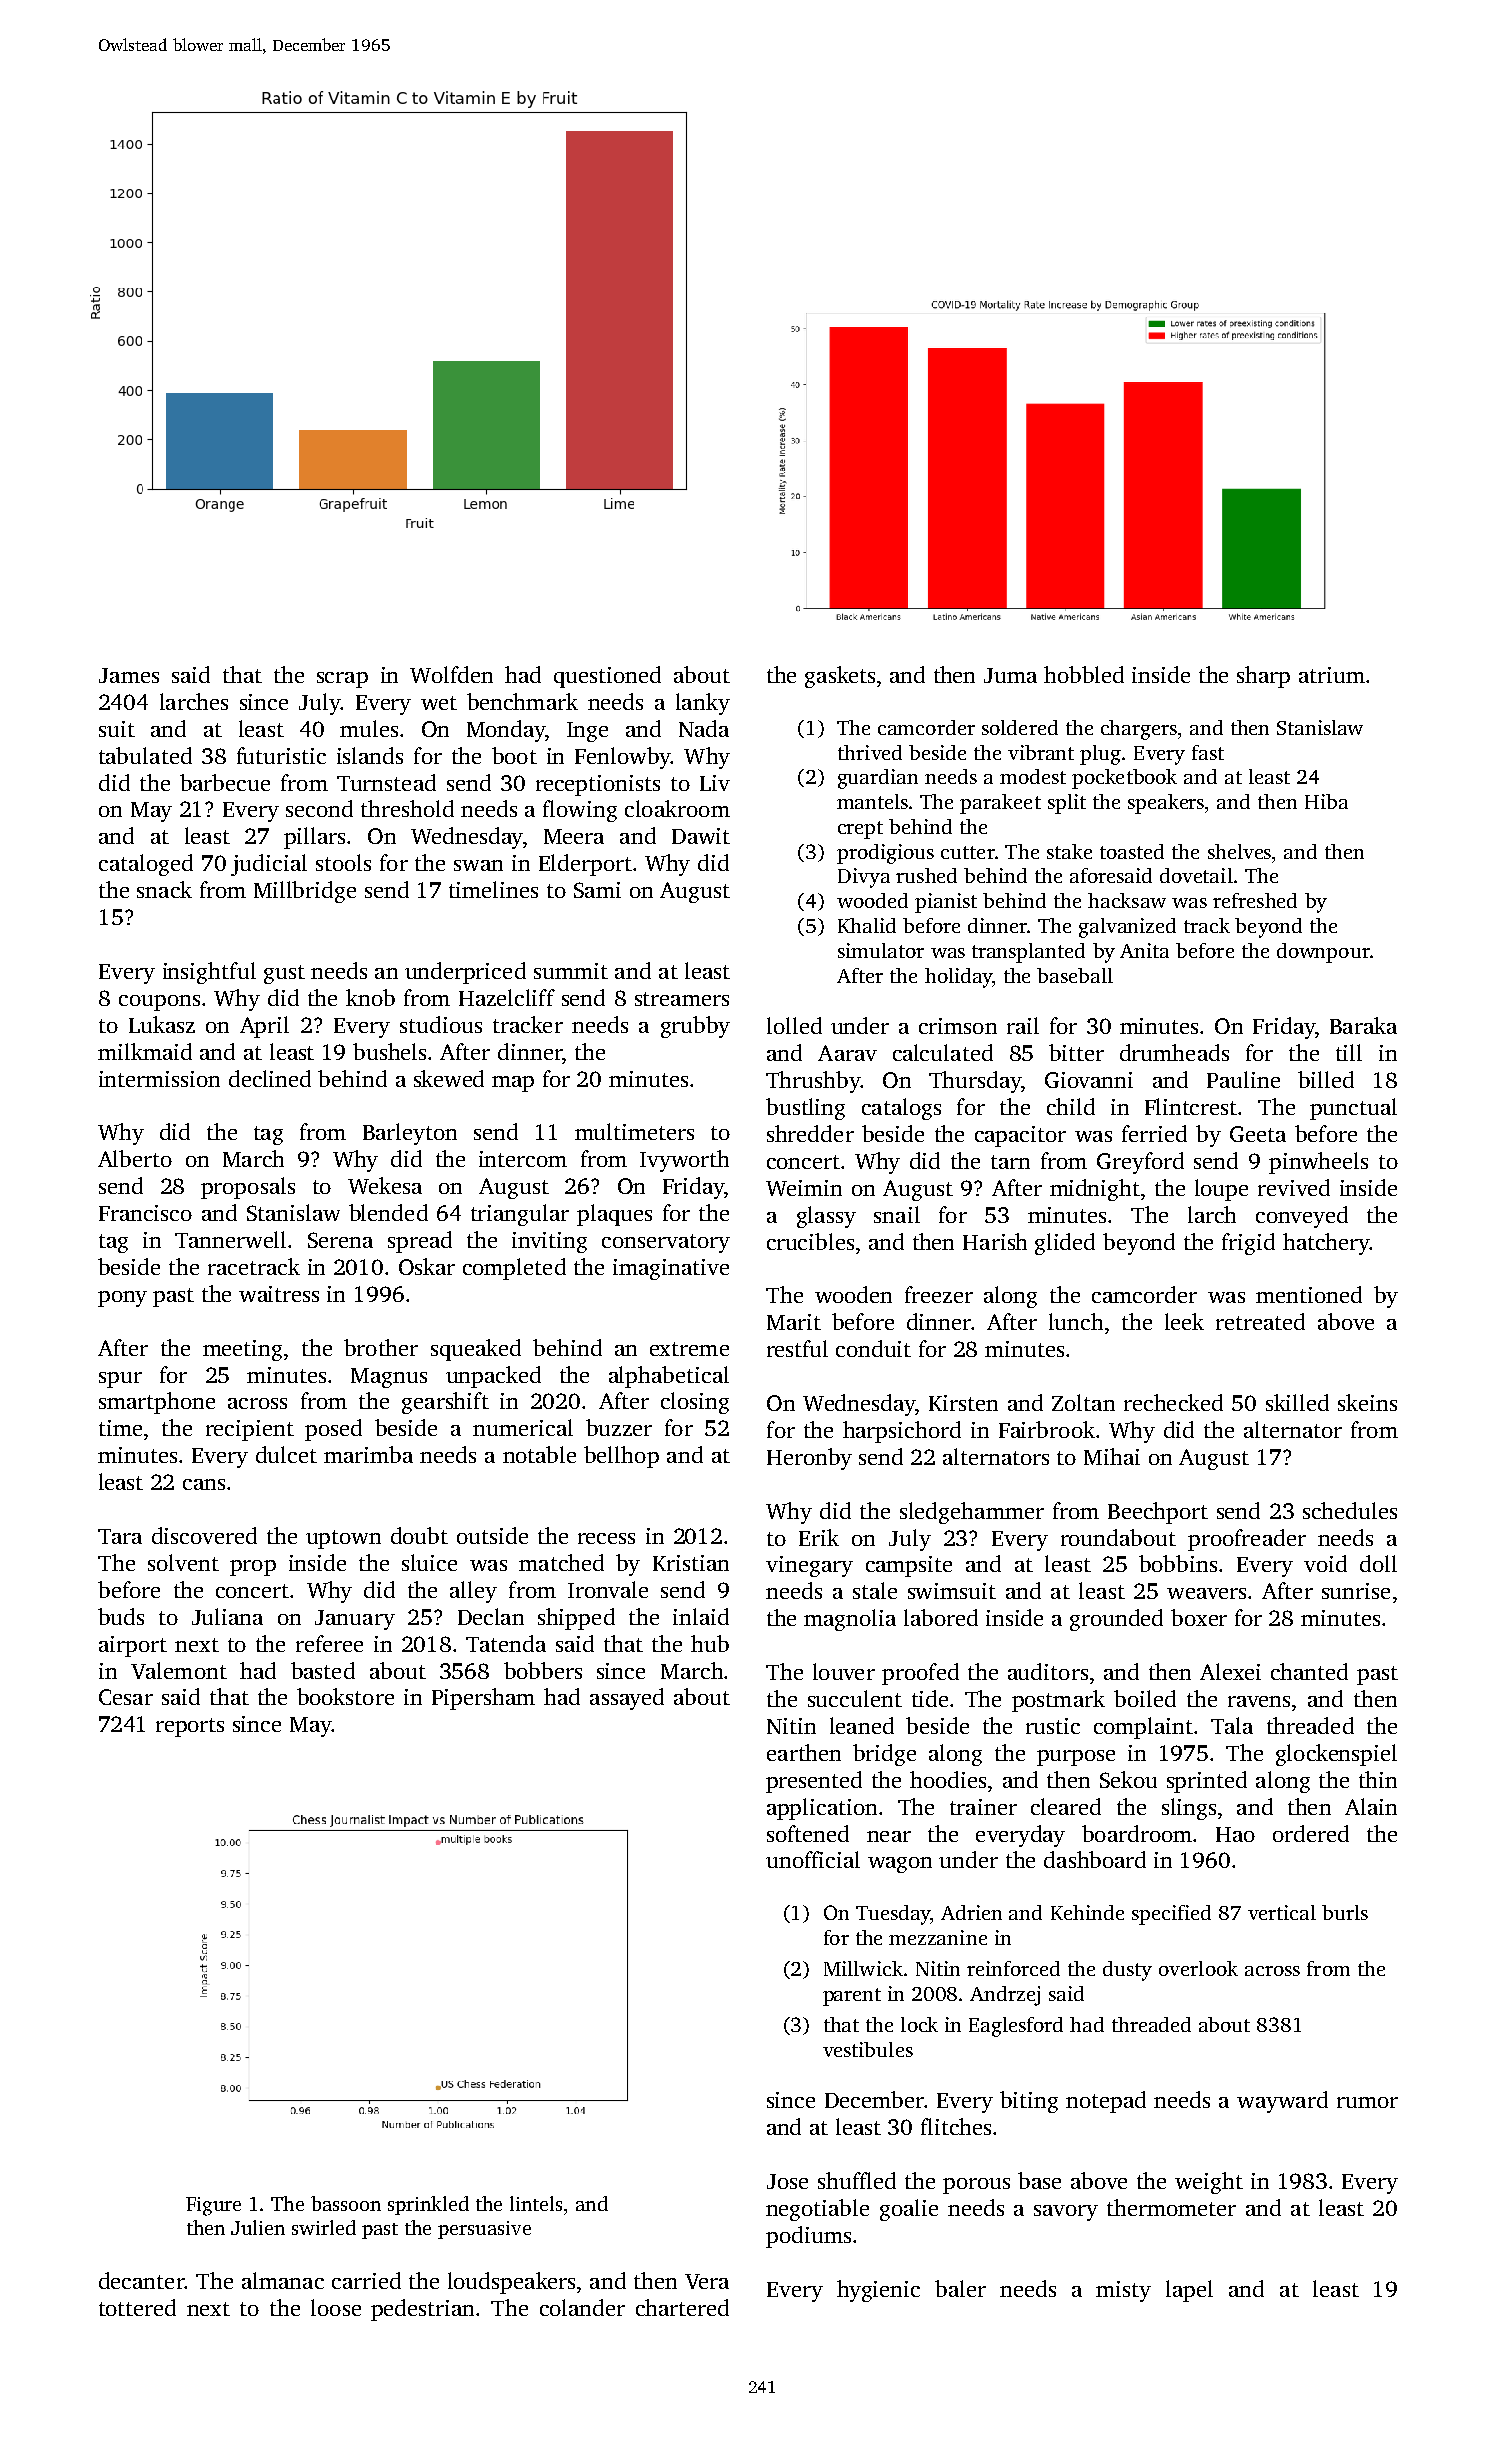 Image resolution: width=1496 pixels, height=2464 pixels. What do you see at coordinates (809, 1459) in the image?
I see `Heronby` at bounding box center [809, 1459].
